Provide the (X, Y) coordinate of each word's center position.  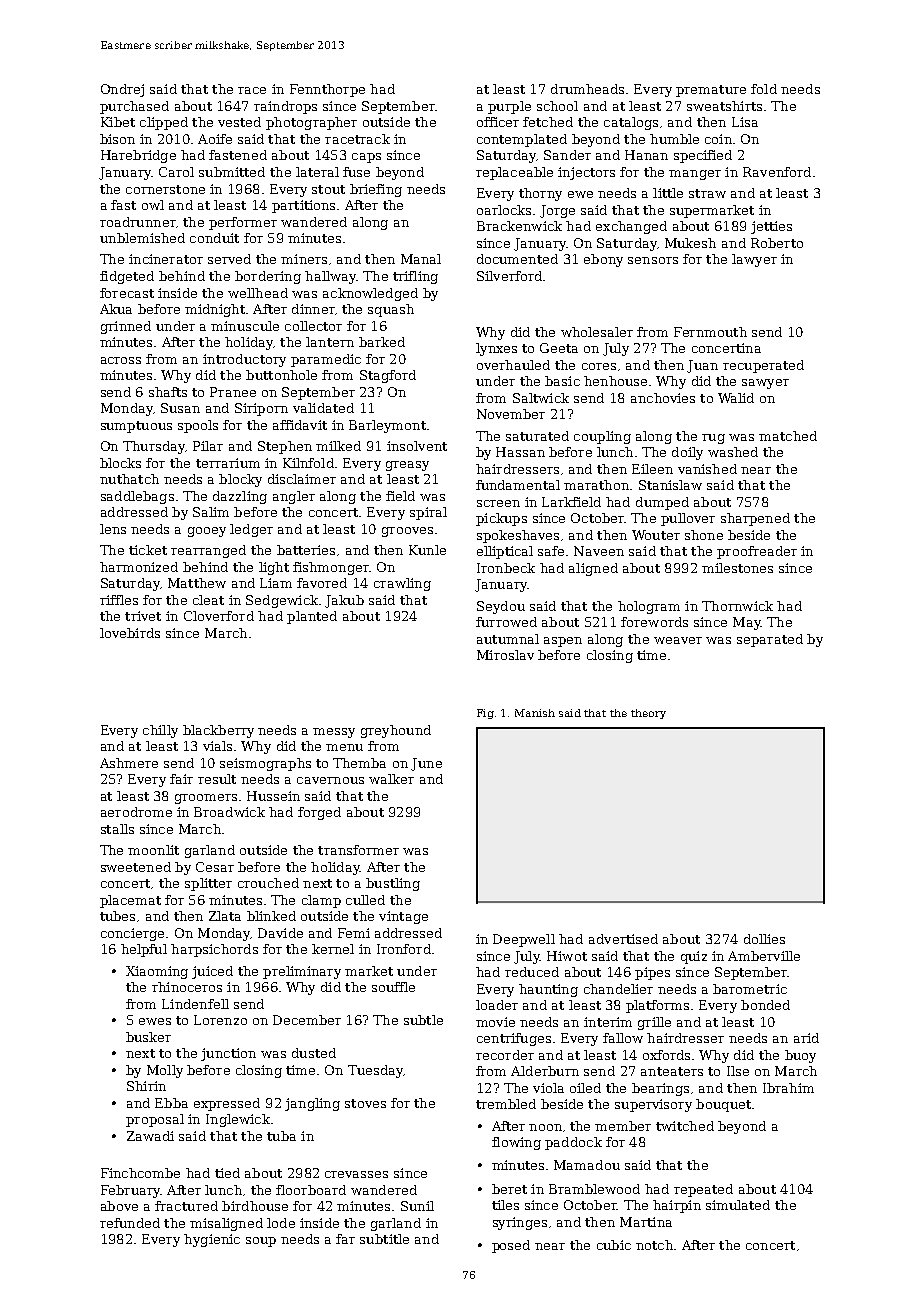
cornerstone (165, 189)
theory (648, 714)
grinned (126, 327)
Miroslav (505, 655)
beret (509, 1189)
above (119, 1206)
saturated (537, 436)
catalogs (631, 123)
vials (217, 746)
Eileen (652, 469)
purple (509, 107)
